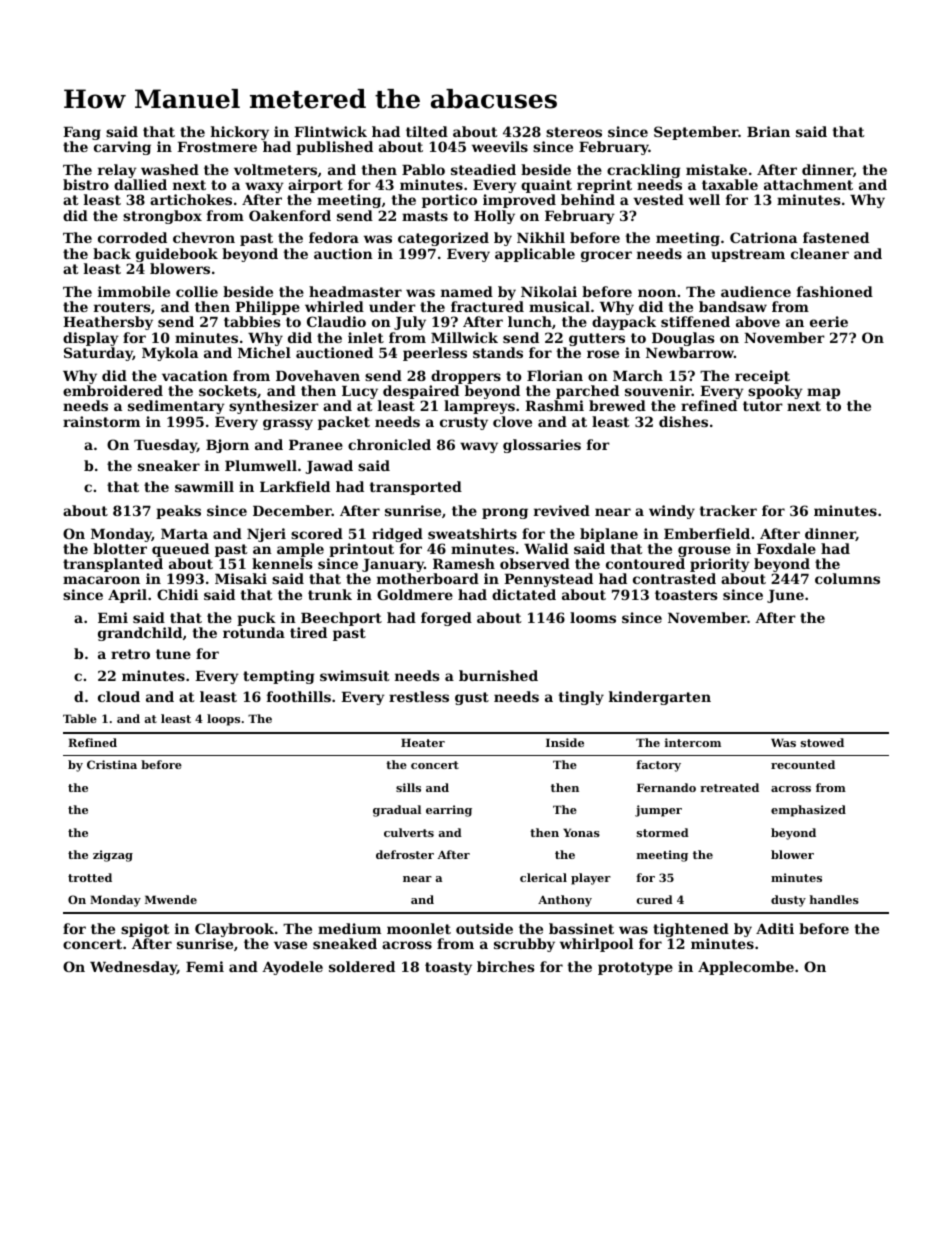  Describe the element at coordinates (295, 486) in the screenshot. I see `Larkfield` at that location.
